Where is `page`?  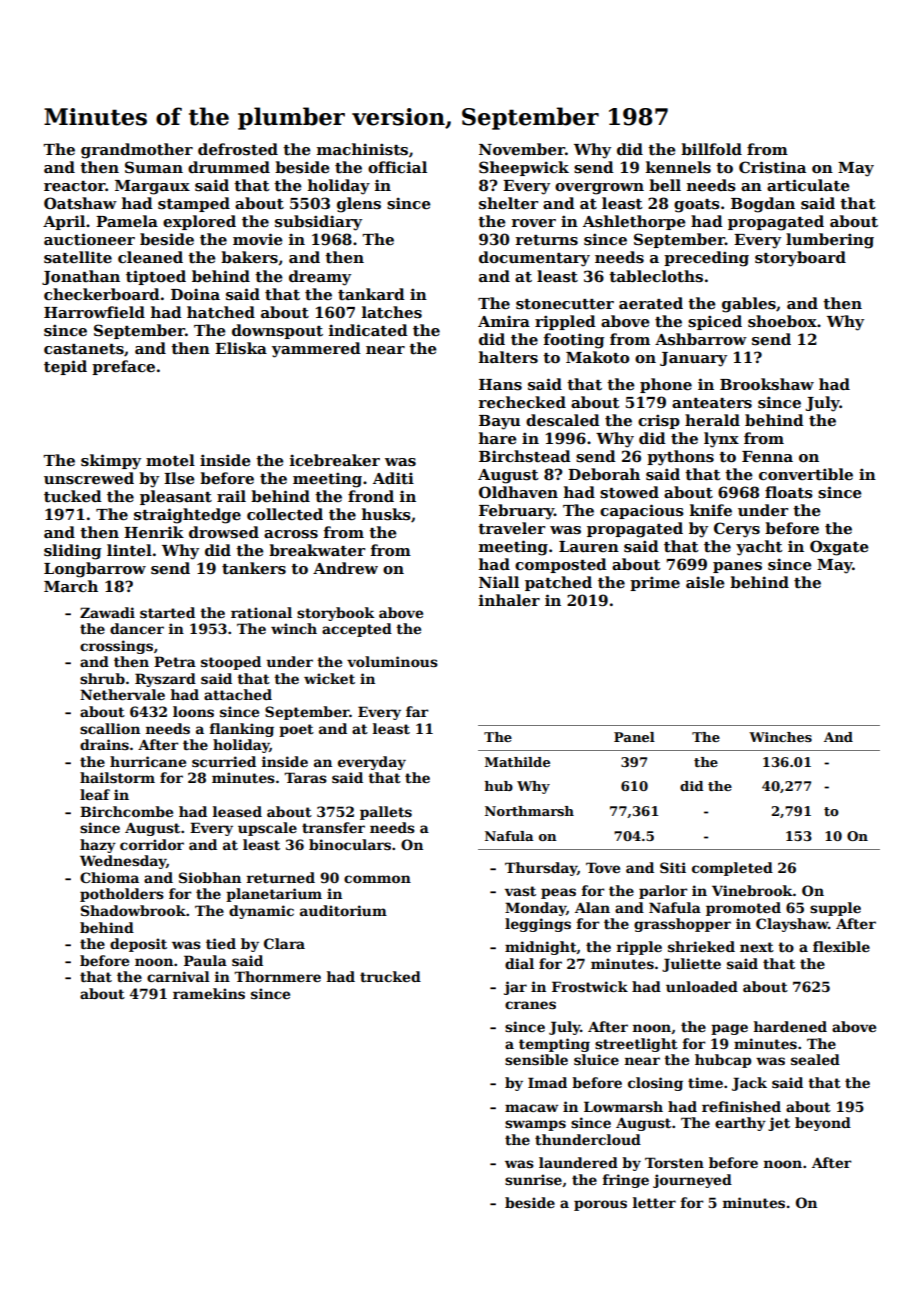 page is located at coordinates (729, 1029).
